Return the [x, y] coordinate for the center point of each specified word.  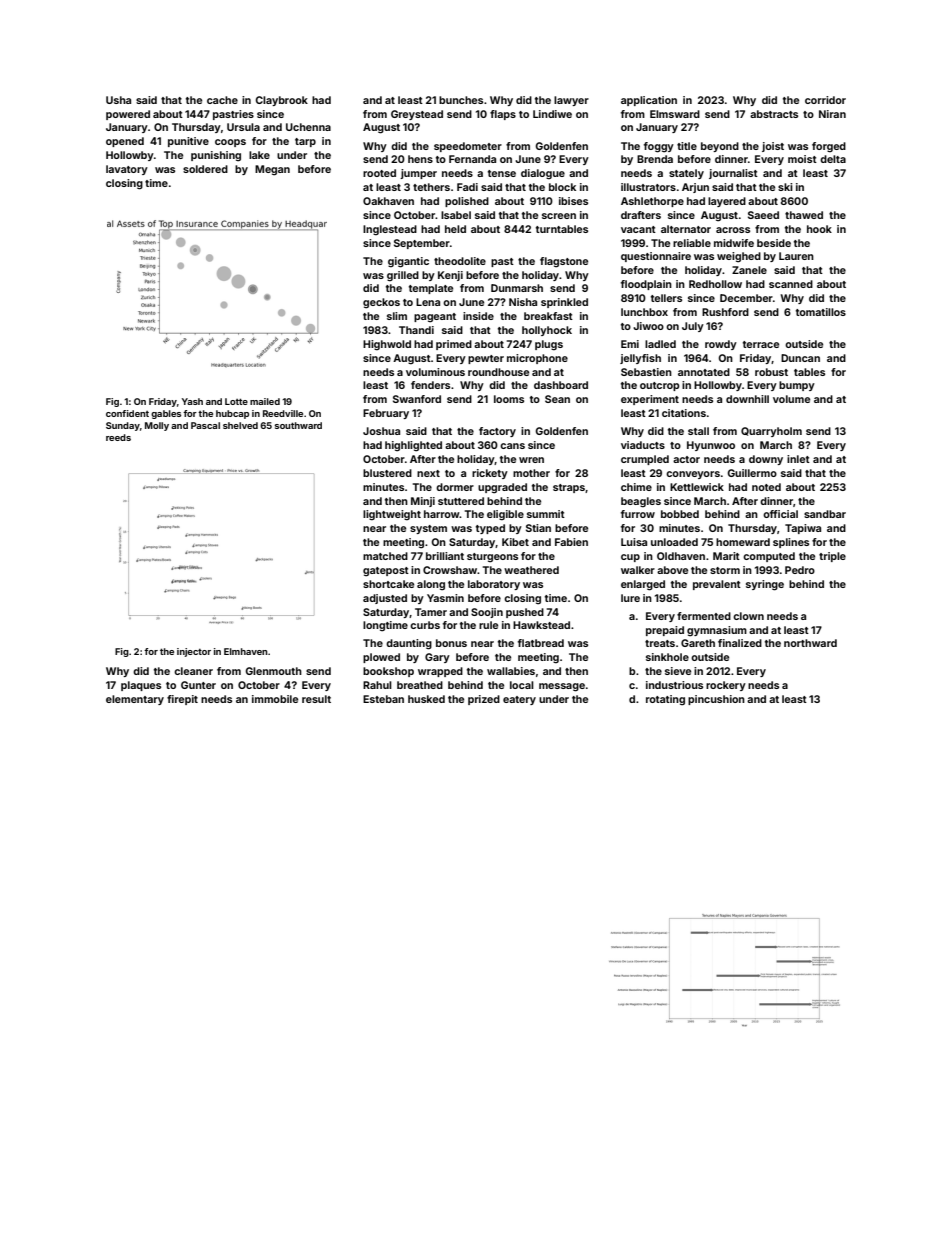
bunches [461, 100]
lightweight [392, 515]
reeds [118, 437]
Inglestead [390, 230]
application [649, 101]
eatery [519, 700]
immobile [275, 699]
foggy [659, 147]
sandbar [825, 514]
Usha [118, 100]
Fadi [467, 187]
